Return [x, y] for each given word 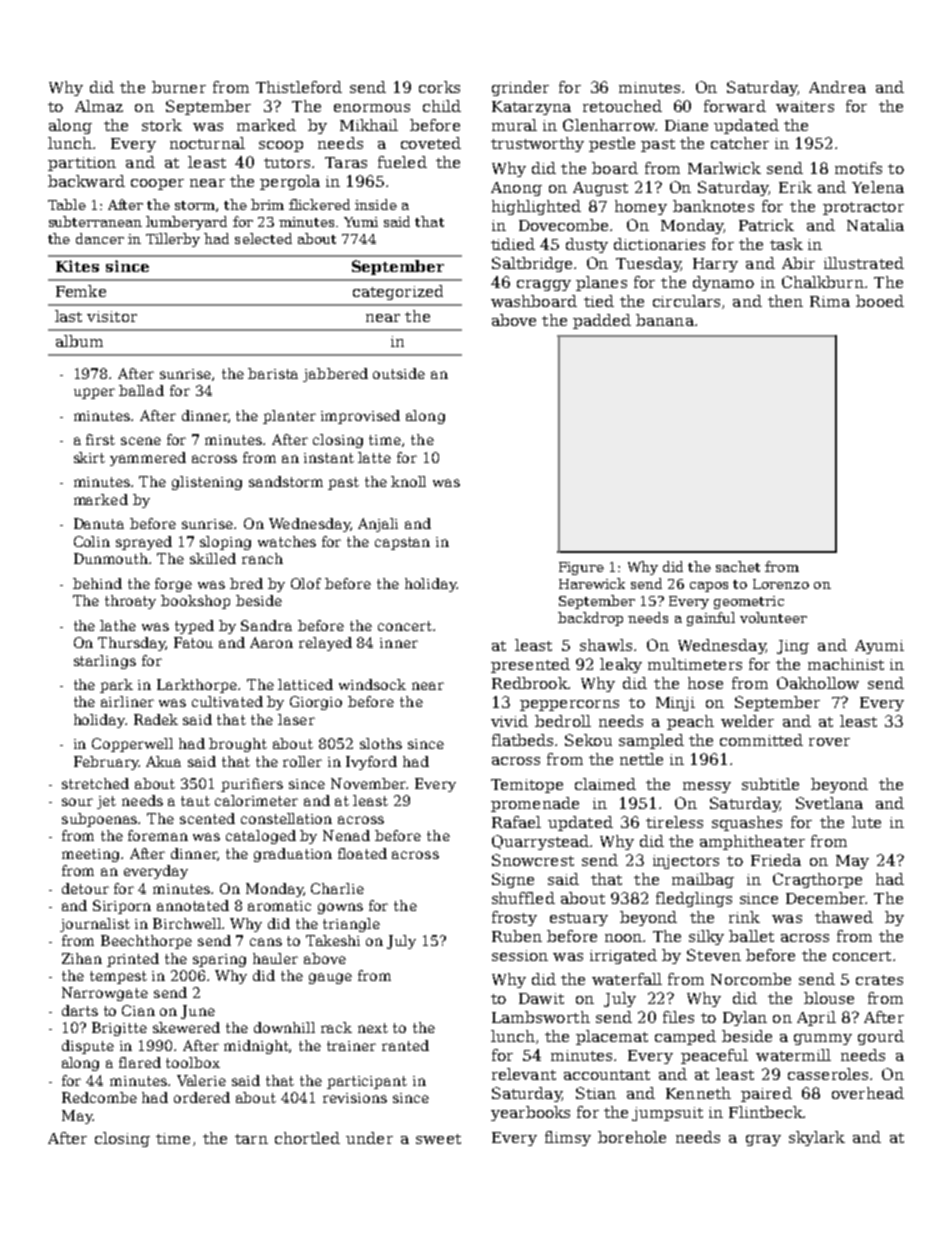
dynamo [723, 283]
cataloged [261, 837]
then [785, 301]
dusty [587, 245]
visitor [112, 316]
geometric [749, 602]
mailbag [703, 880]
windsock [372, 684]
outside [399, 373]
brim [267, 204]
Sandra [266, 625]
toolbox [193, 1062]
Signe [513, 880]
